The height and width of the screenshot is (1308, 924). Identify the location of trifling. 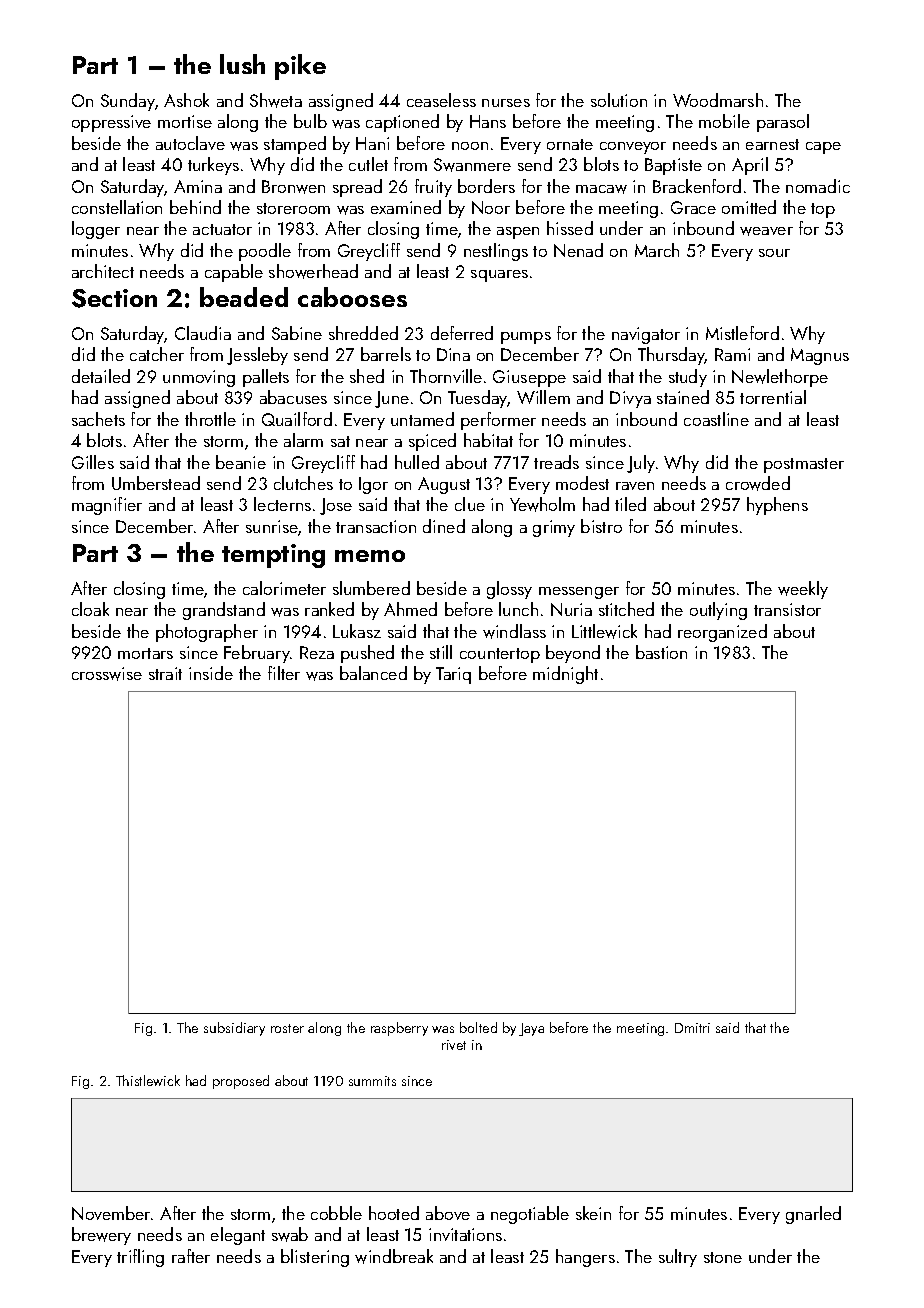
(140, 1258).
